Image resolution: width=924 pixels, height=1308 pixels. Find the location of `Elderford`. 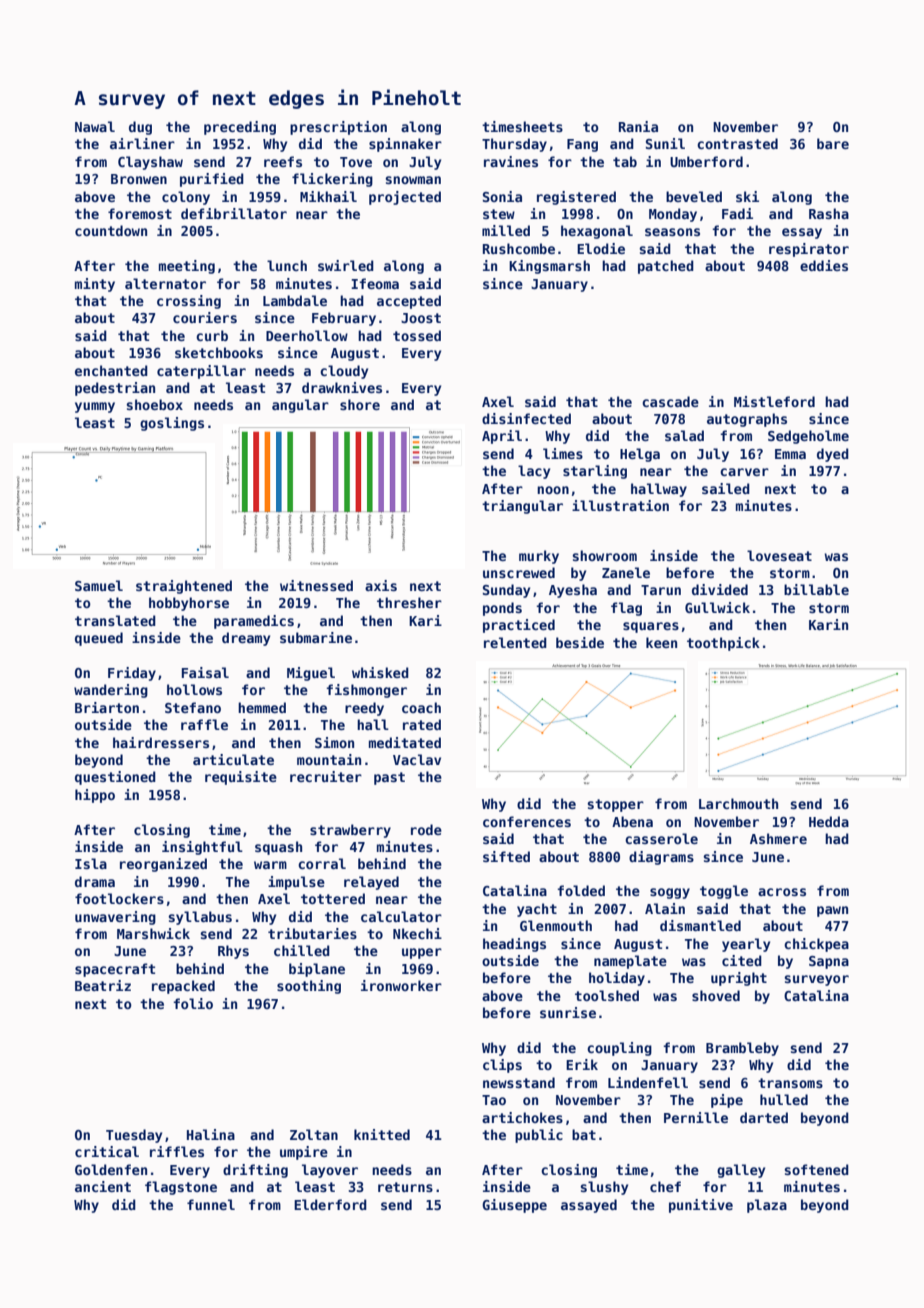

Elderford is located at coordinates (330, 1204).
